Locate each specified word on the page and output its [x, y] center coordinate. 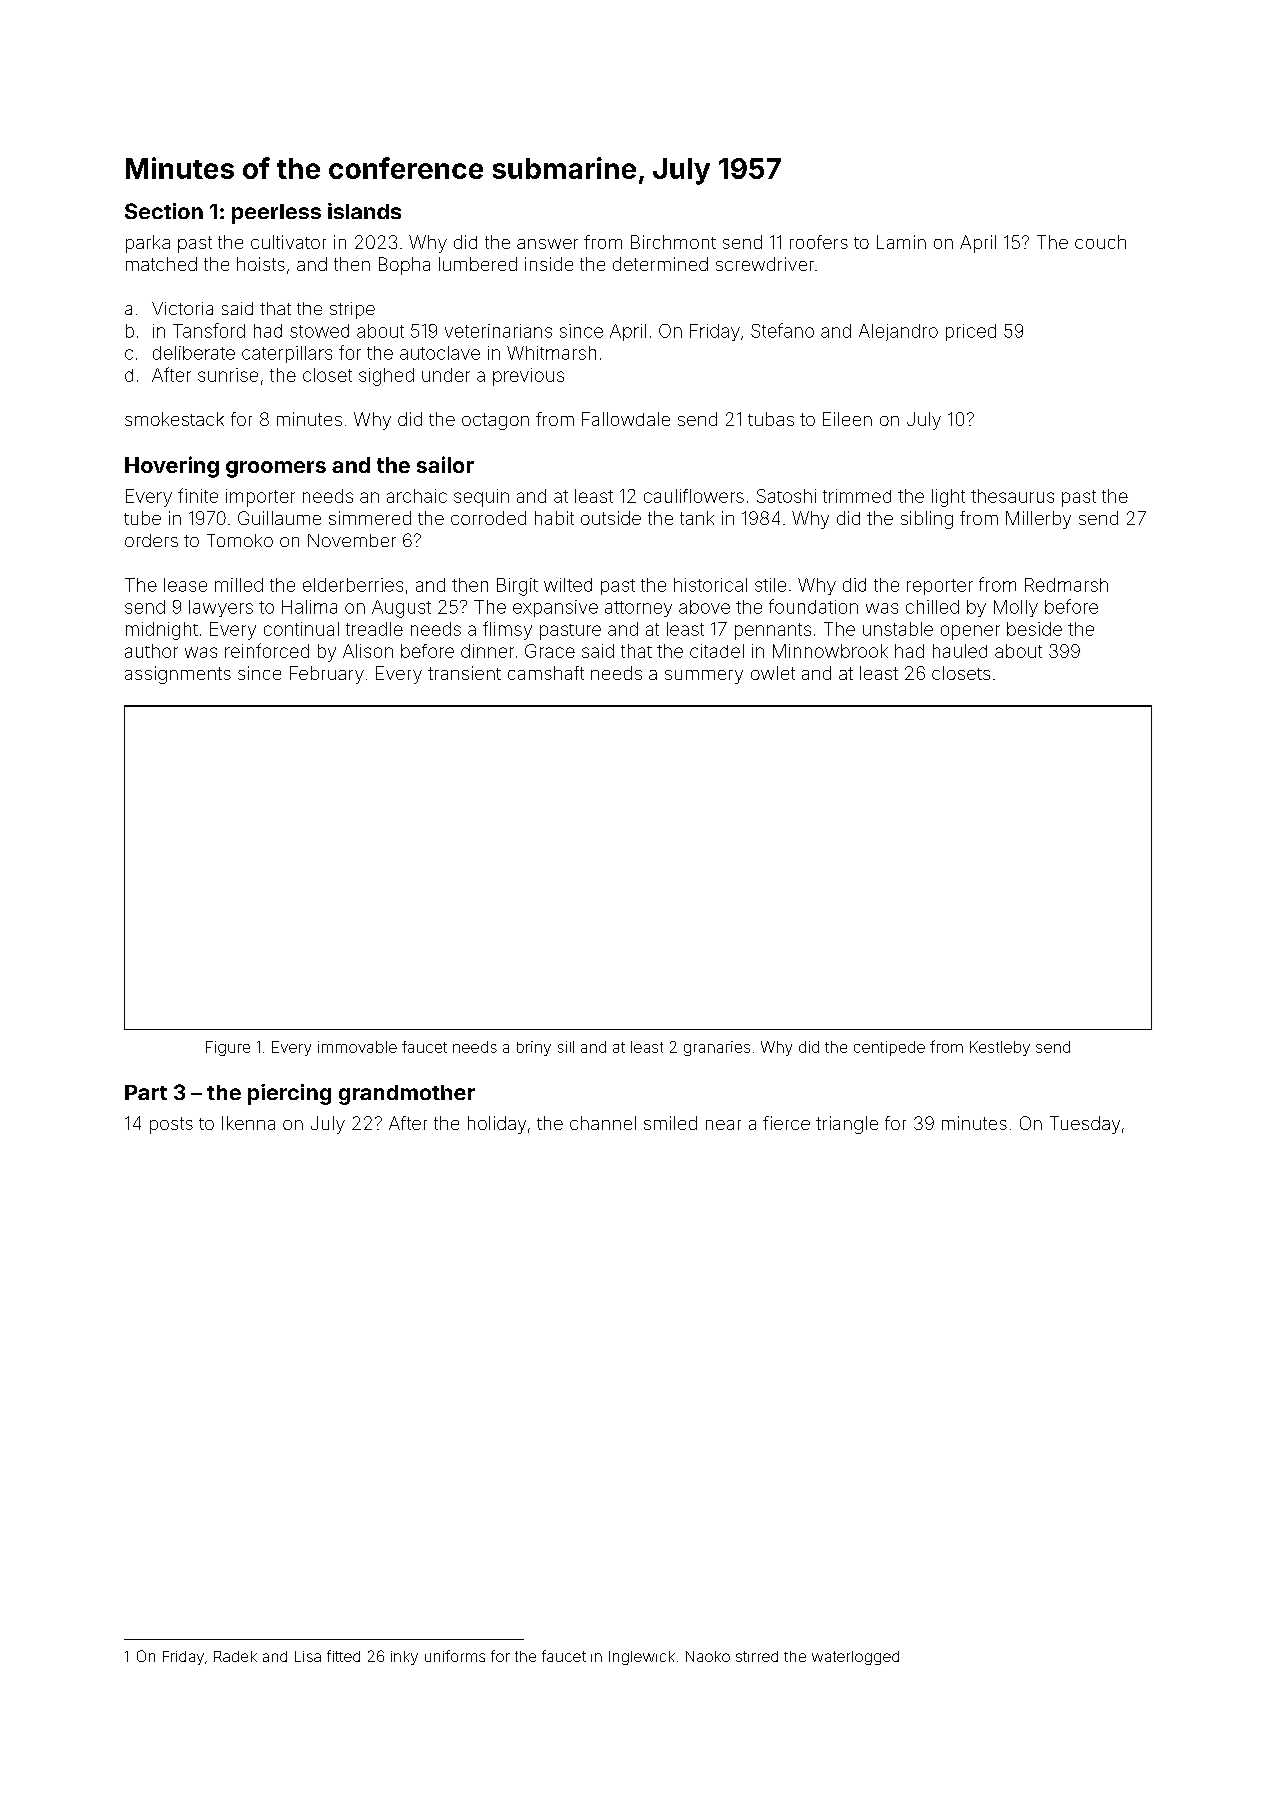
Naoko [708, 1656]
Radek [235, 1656]
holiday [497, 1125]
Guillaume [279, 518]
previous [528, 377]
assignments [178, 675]
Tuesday [1085, 1125]
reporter [940, 587]
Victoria [182, 308]
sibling [927, 520]
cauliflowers [694, 496]
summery [704, 677]
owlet [773, 673]
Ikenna [248, 1123]
